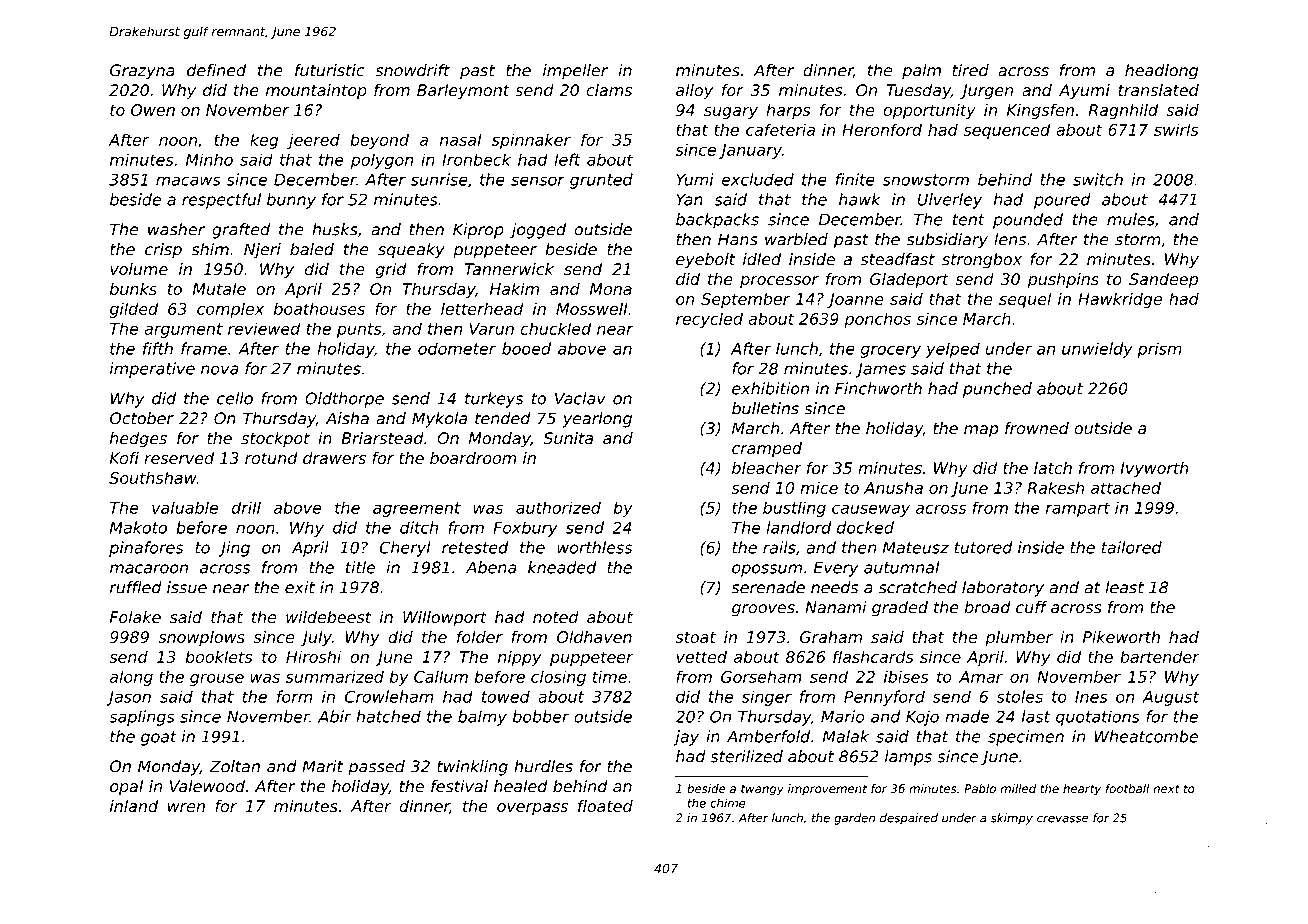  What do you see at coordinates (1121, 637) in the document?
I see `Pikeworth` at bounding box center [1121, 637].
